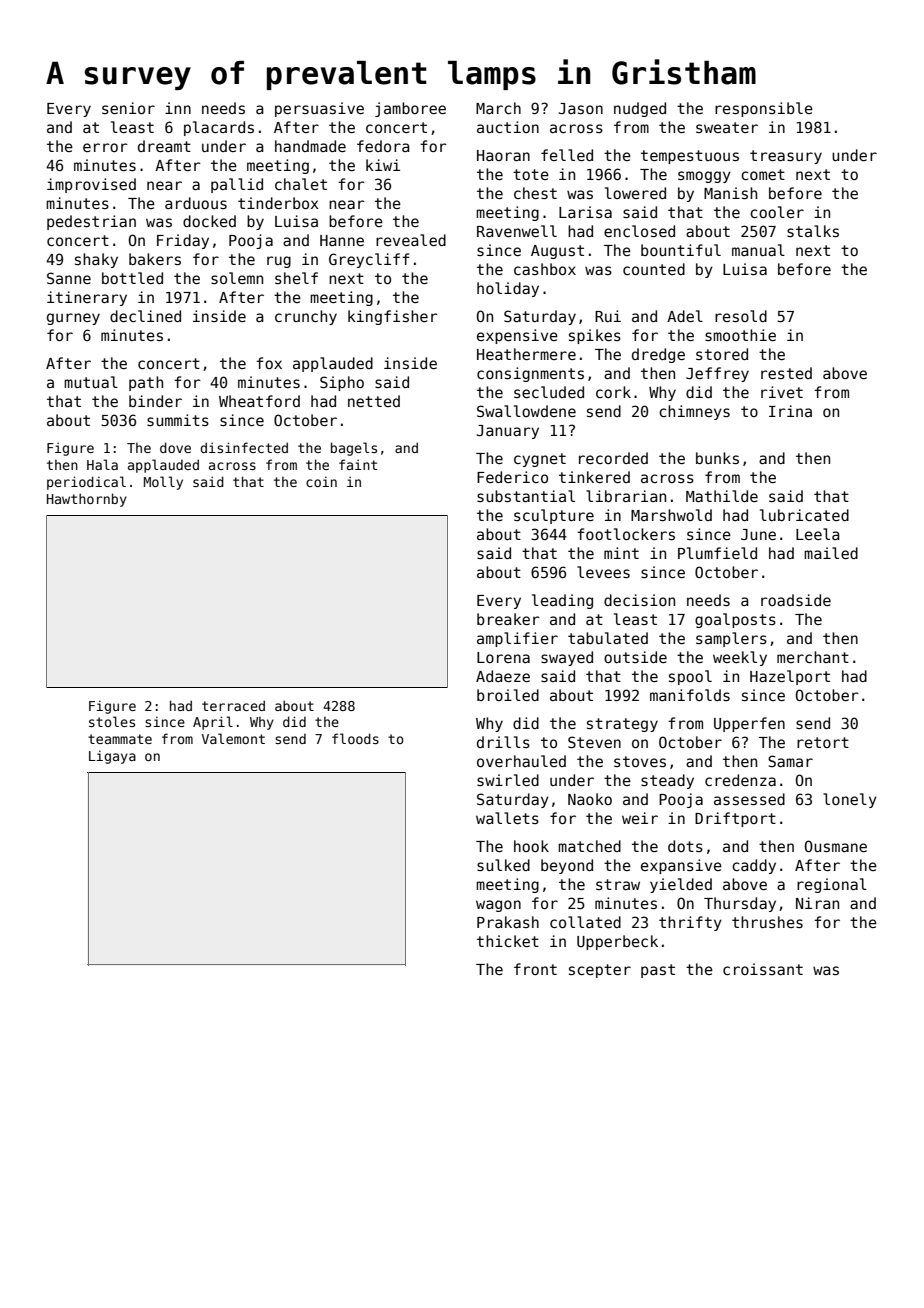 This page has width=924, height=1308. I want to click on stoles, so click(112, 721).
